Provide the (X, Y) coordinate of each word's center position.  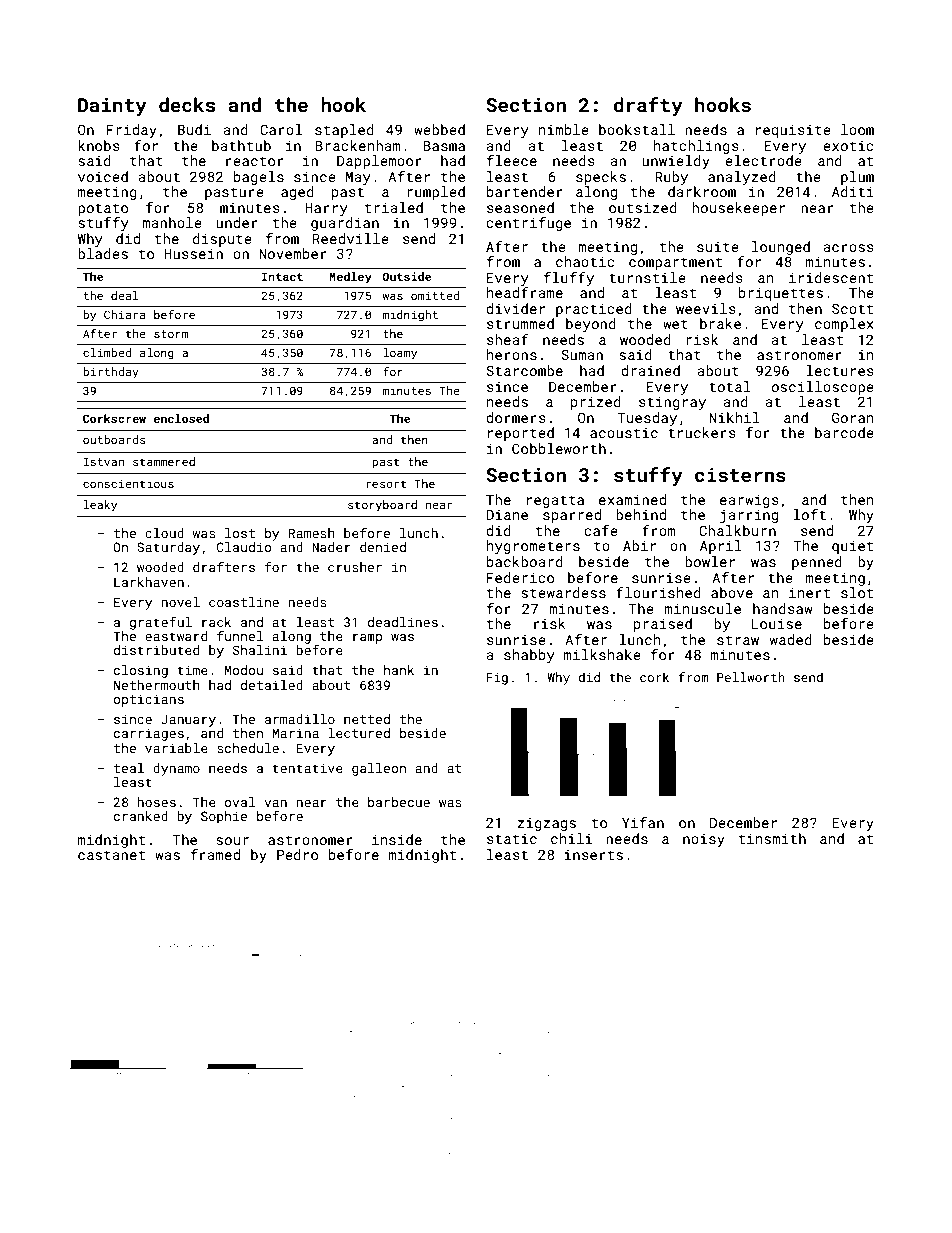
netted (367, 719)
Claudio (244, 547)
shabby (529, 656)
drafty (648, 106)
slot (857, 592)
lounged (781, 248)
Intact (282, 276)
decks (187, 104)
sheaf (508, 339)
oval (240, 802)
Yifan (643, 822)
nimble (564, 129)
